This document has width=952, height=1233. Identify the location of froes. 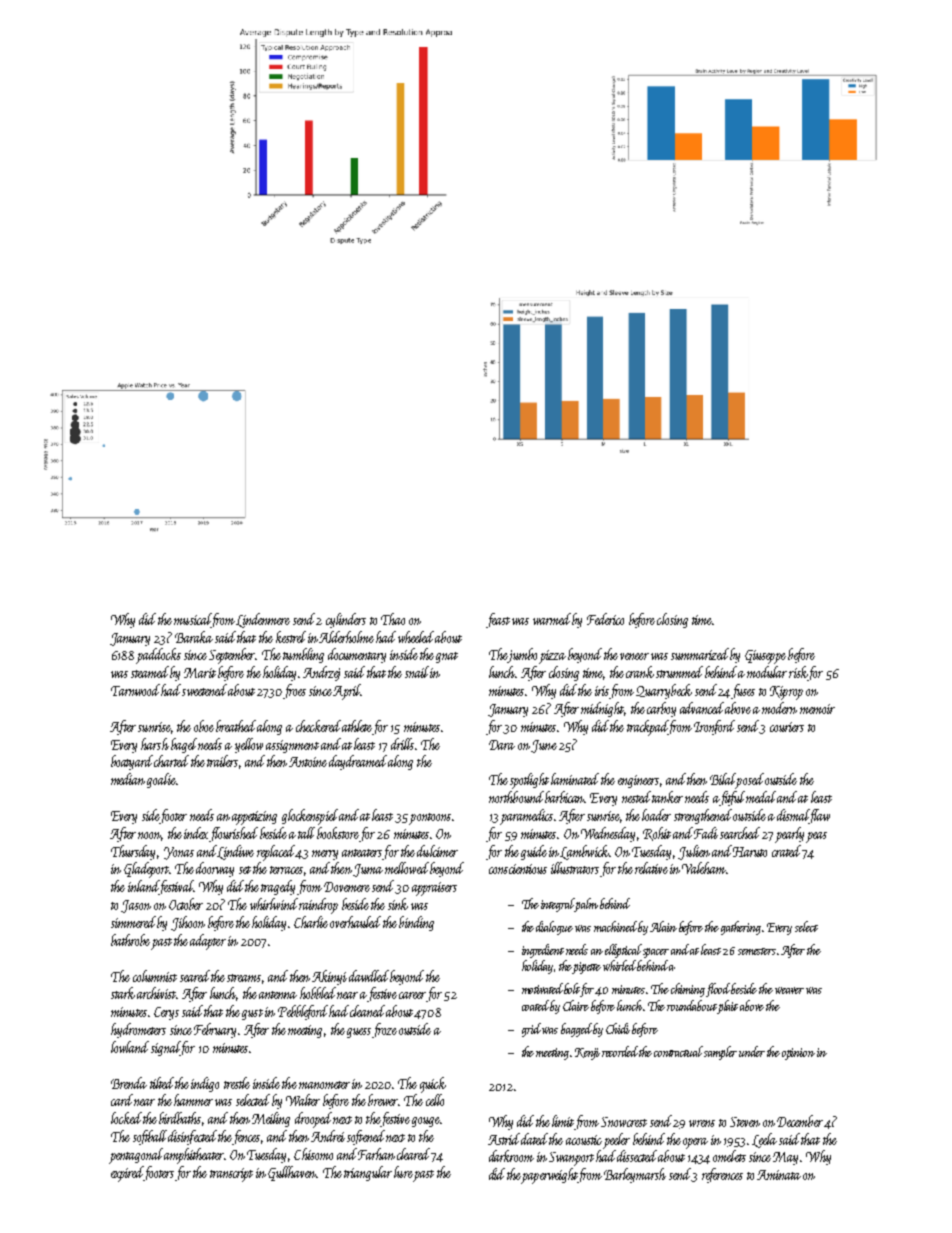
(294, 691).
